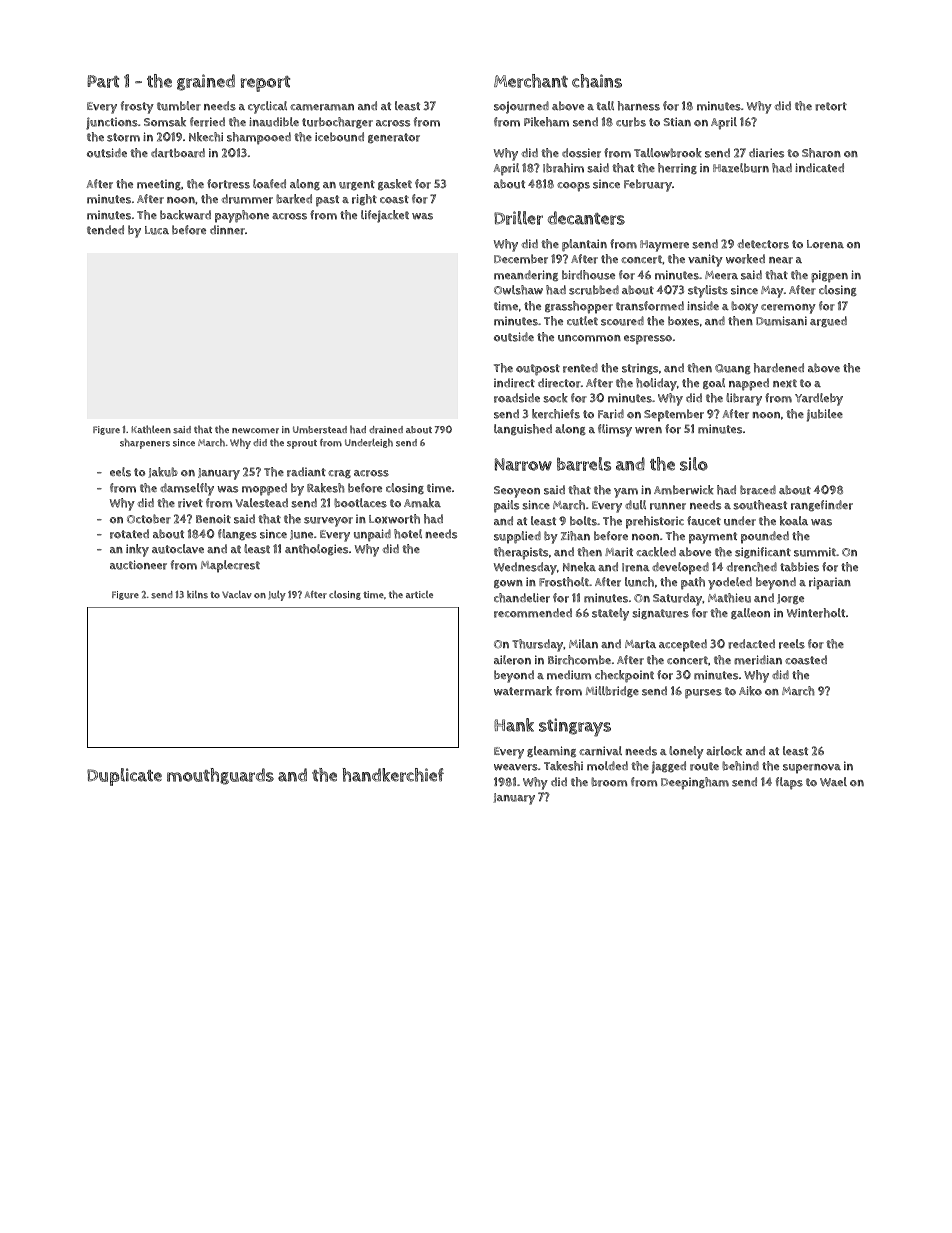 The image size is (952, 1233). I want to click on Kathleen, so click(151, 429).
